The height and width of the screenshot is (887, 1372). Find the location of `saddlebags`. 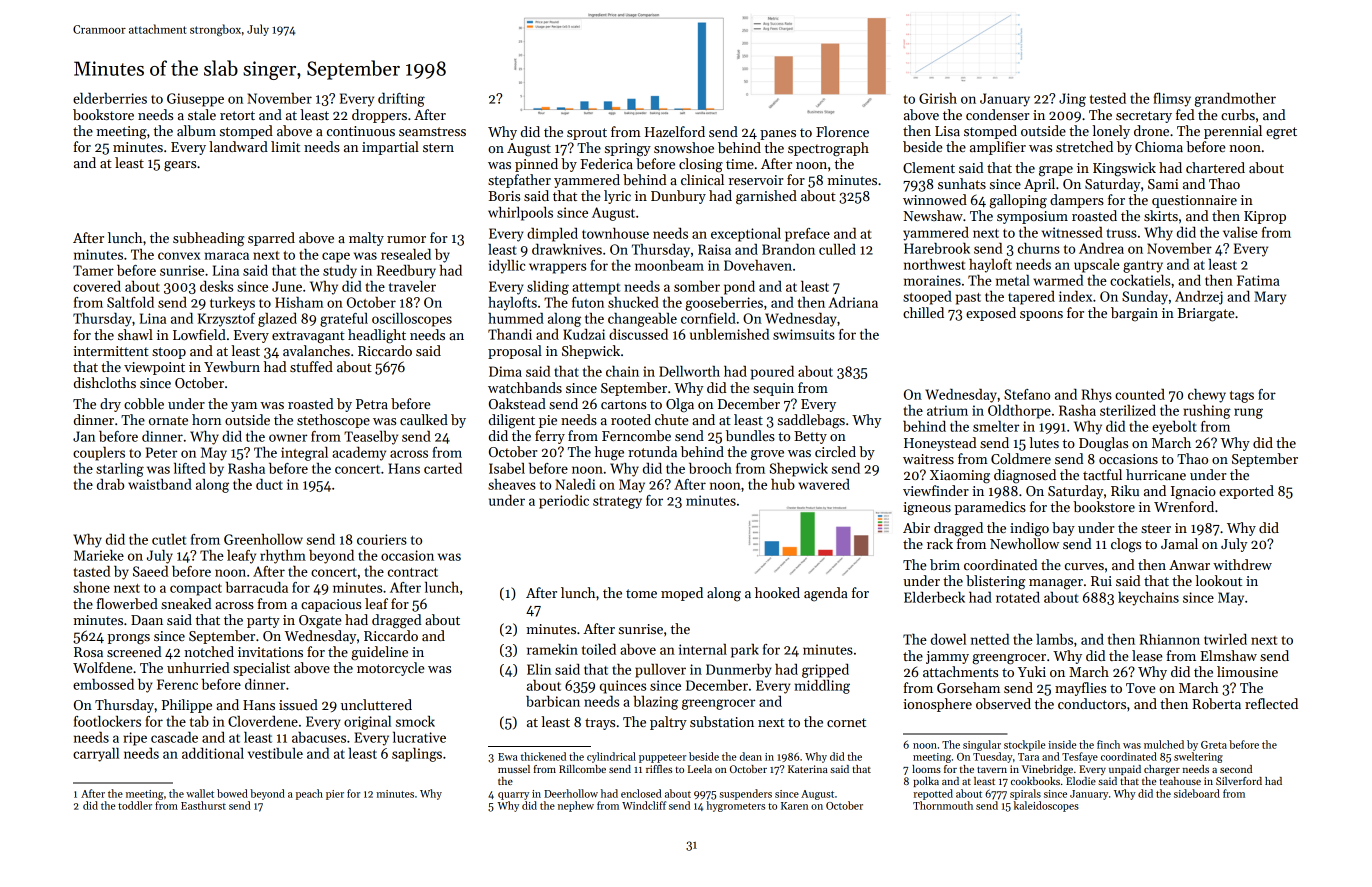

saddlebags is located at coordinates (811, 421).
